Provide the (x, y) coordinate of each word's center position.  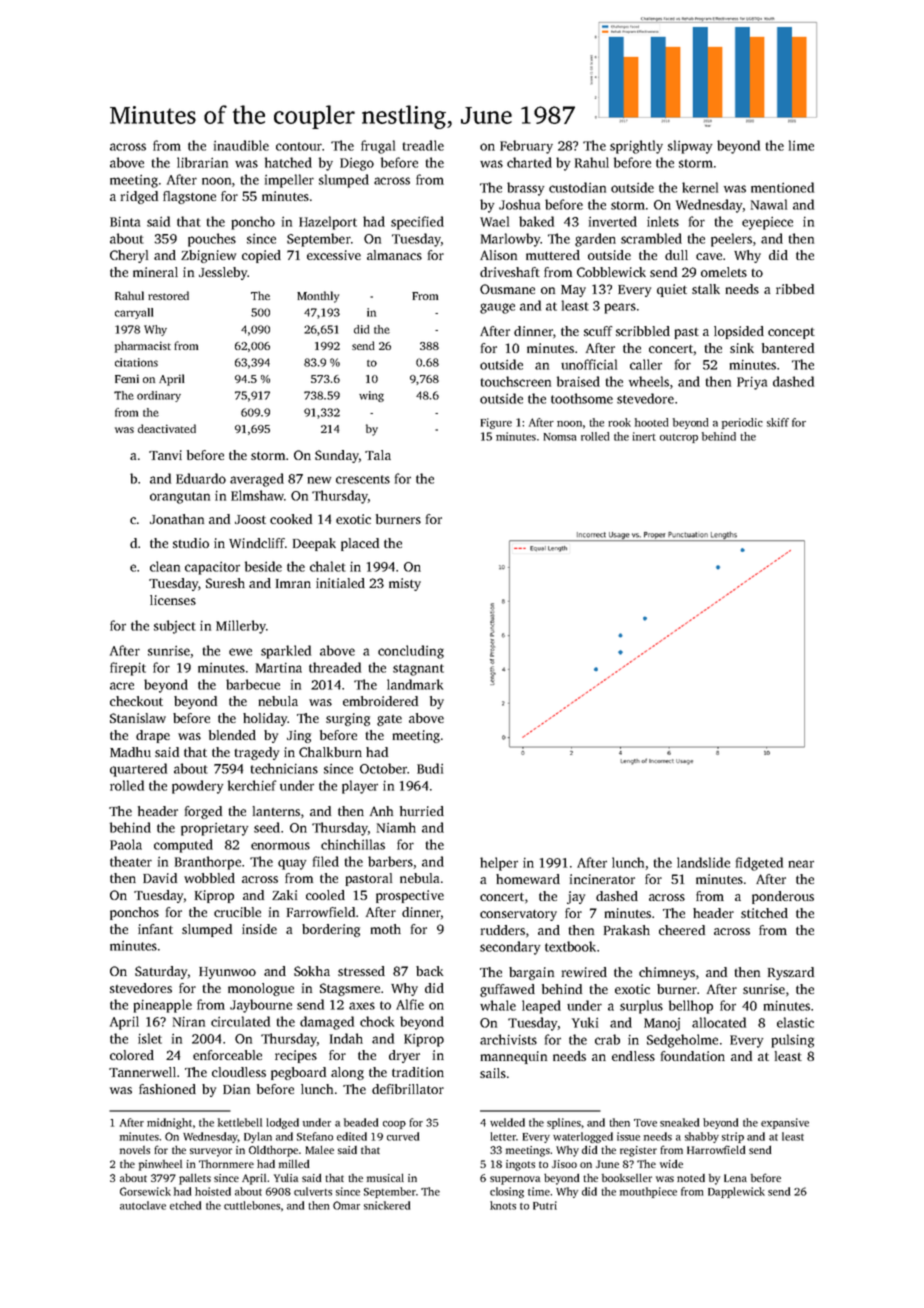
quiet (672, 290)
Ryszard (791, 973)
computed (183, 846)
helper (499, 864)
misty (405, 584)
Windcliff (257, 543)
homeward (528, 879)
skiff (778, 422)
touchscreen (516, 381)
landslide (703, 862)
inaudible (241, 145)
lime (801, 145)
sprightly (636, 147)
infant (155, 929)
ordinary (159, 396)
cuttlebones (252, 1205)
